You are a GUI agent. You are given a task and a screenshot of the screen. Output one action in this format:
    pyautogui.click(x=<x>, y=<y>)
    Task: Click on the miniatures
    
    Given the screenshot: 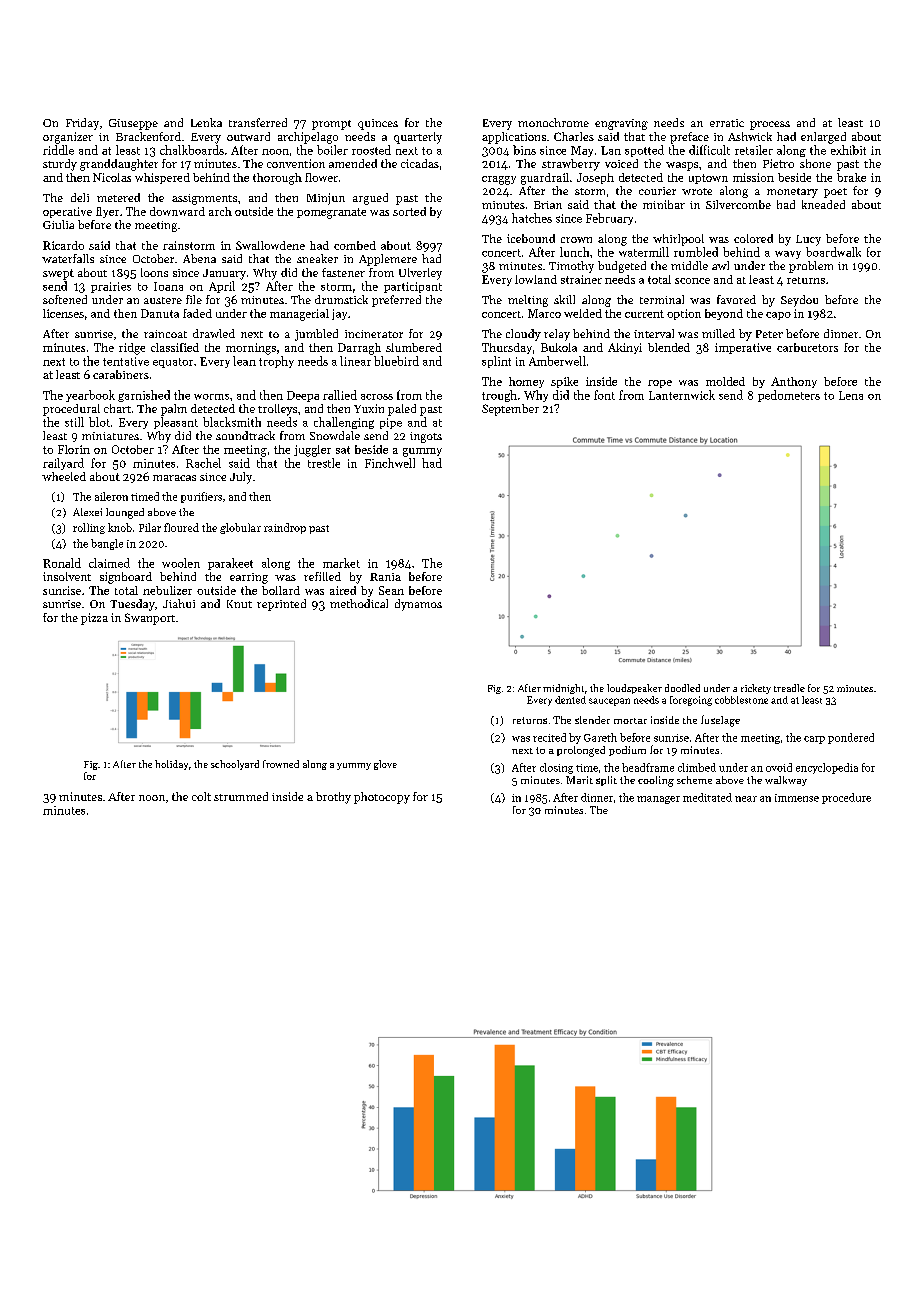 What is the action you would take?
    pyautogui.click(x=110, y=436)
